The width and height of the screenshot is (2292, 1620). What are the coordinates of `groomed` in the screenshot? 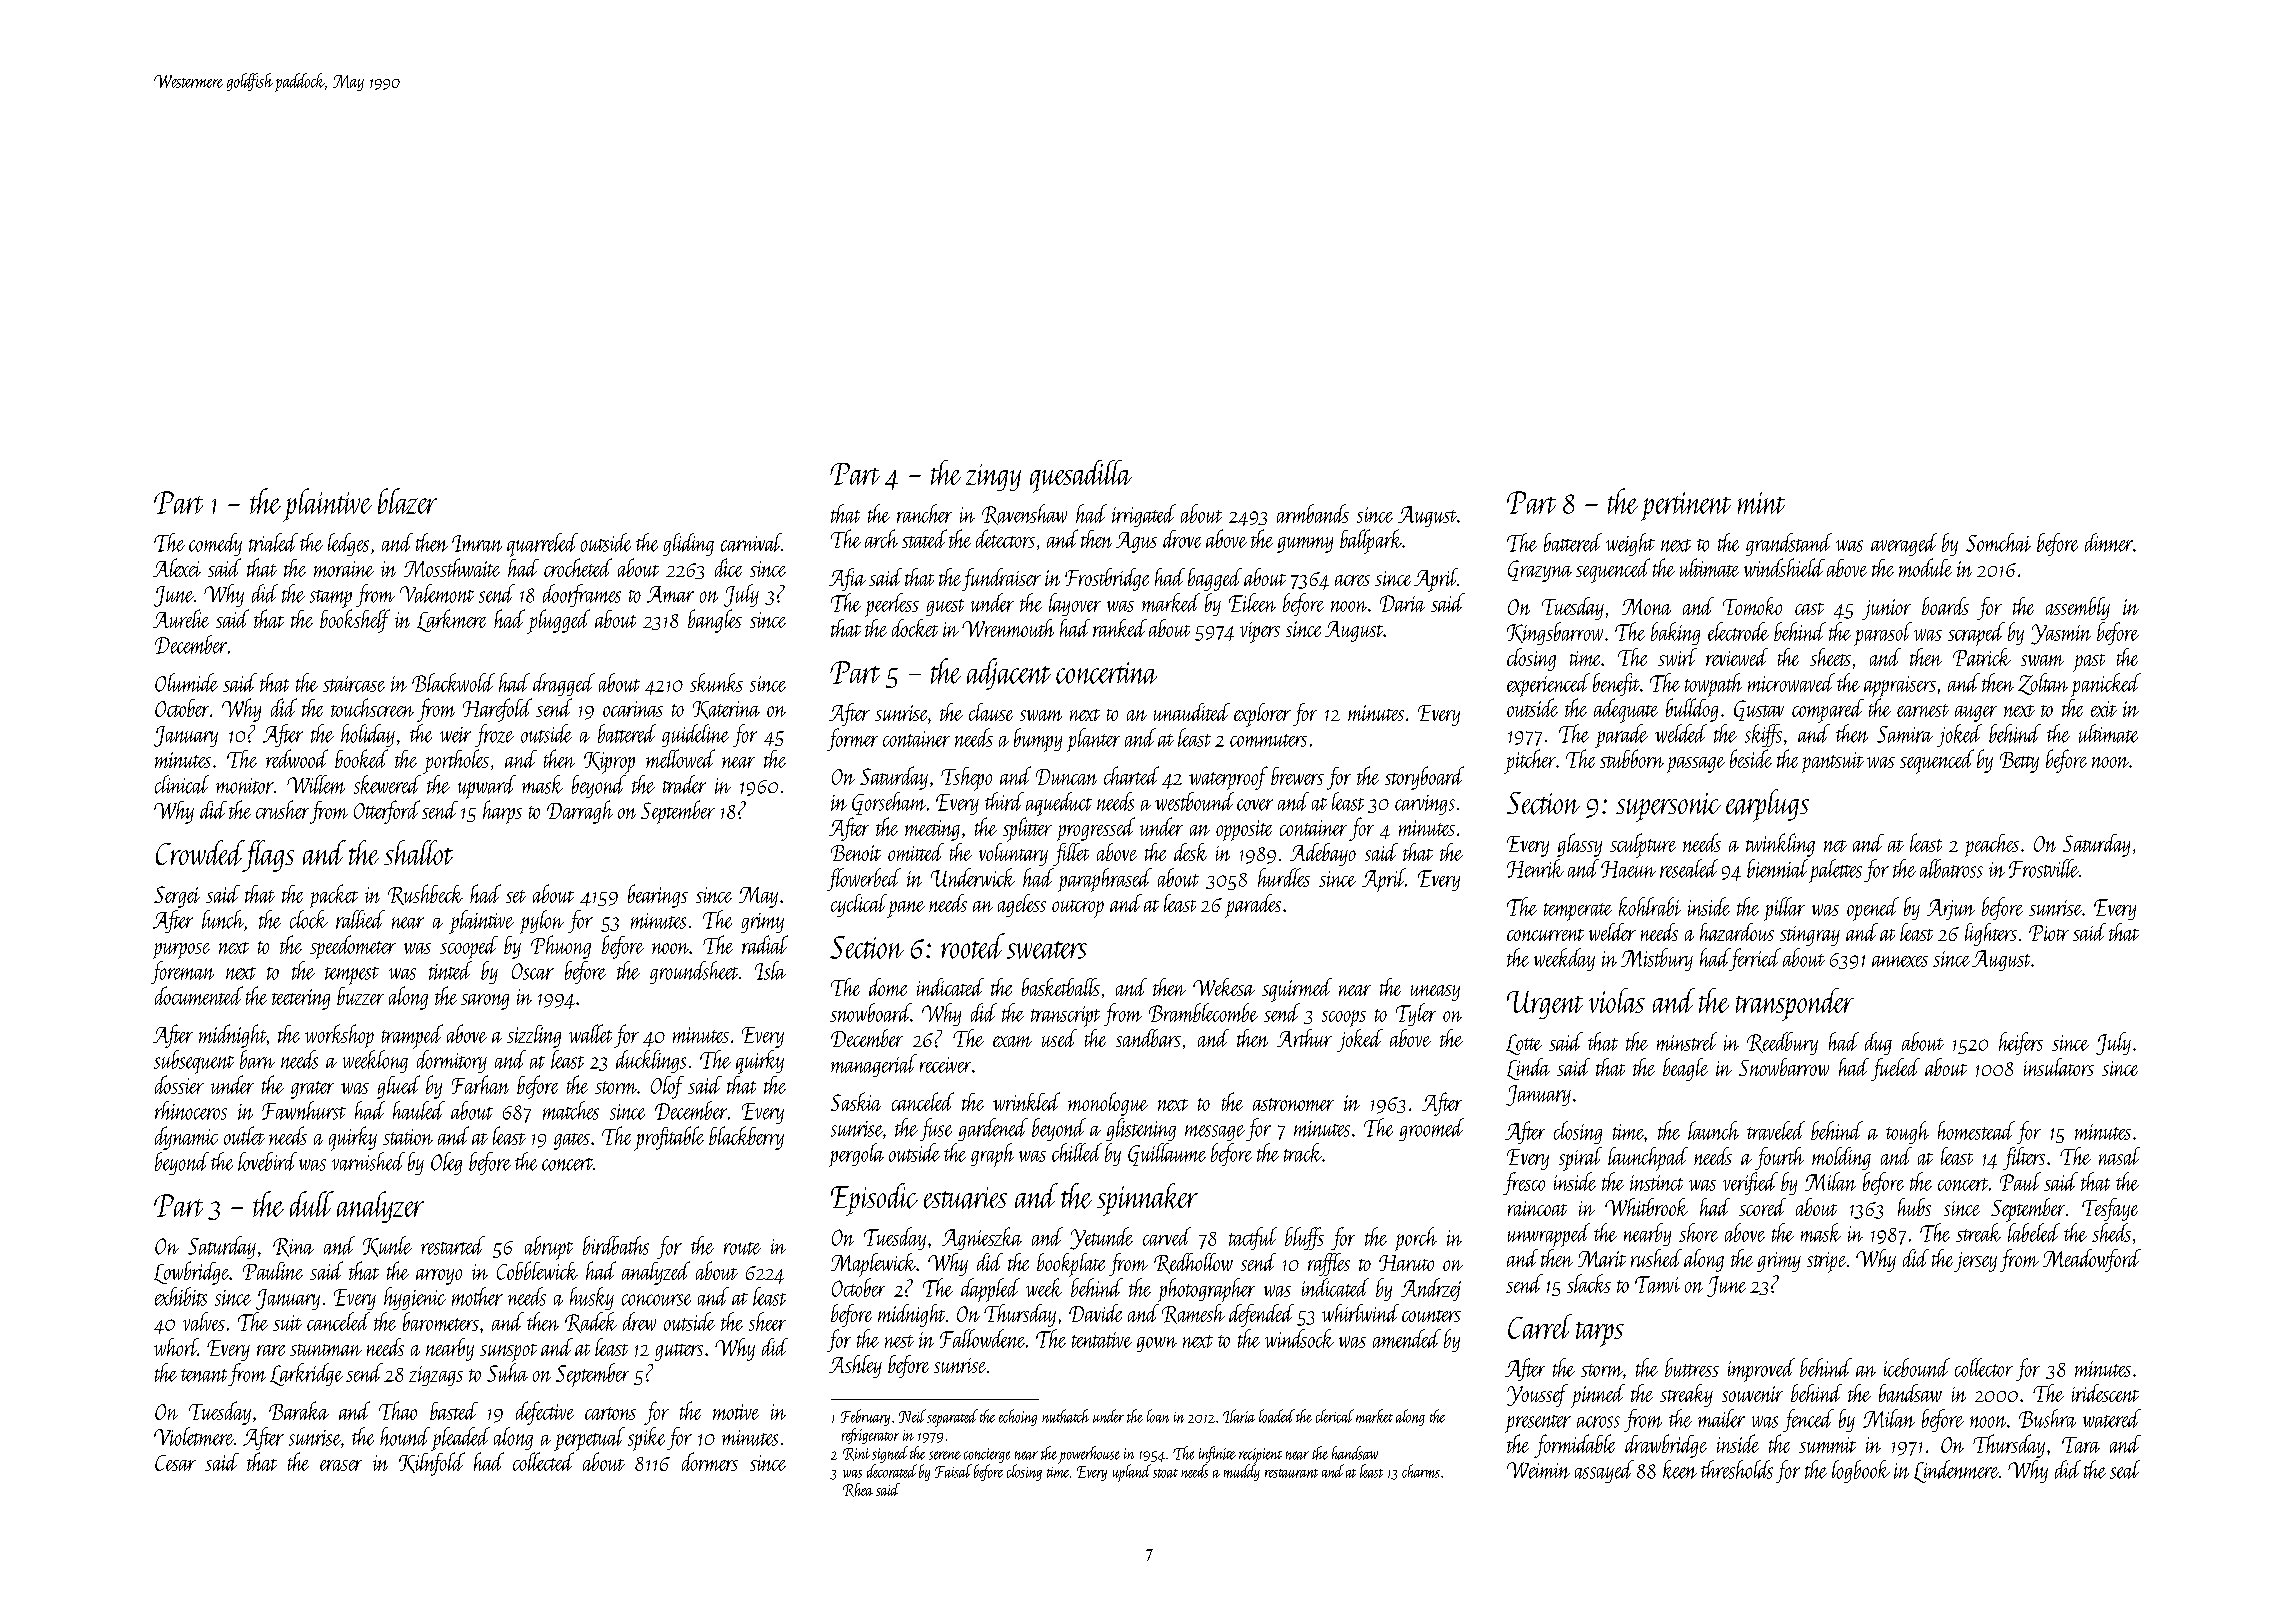 It's located at (1431, 1129).
